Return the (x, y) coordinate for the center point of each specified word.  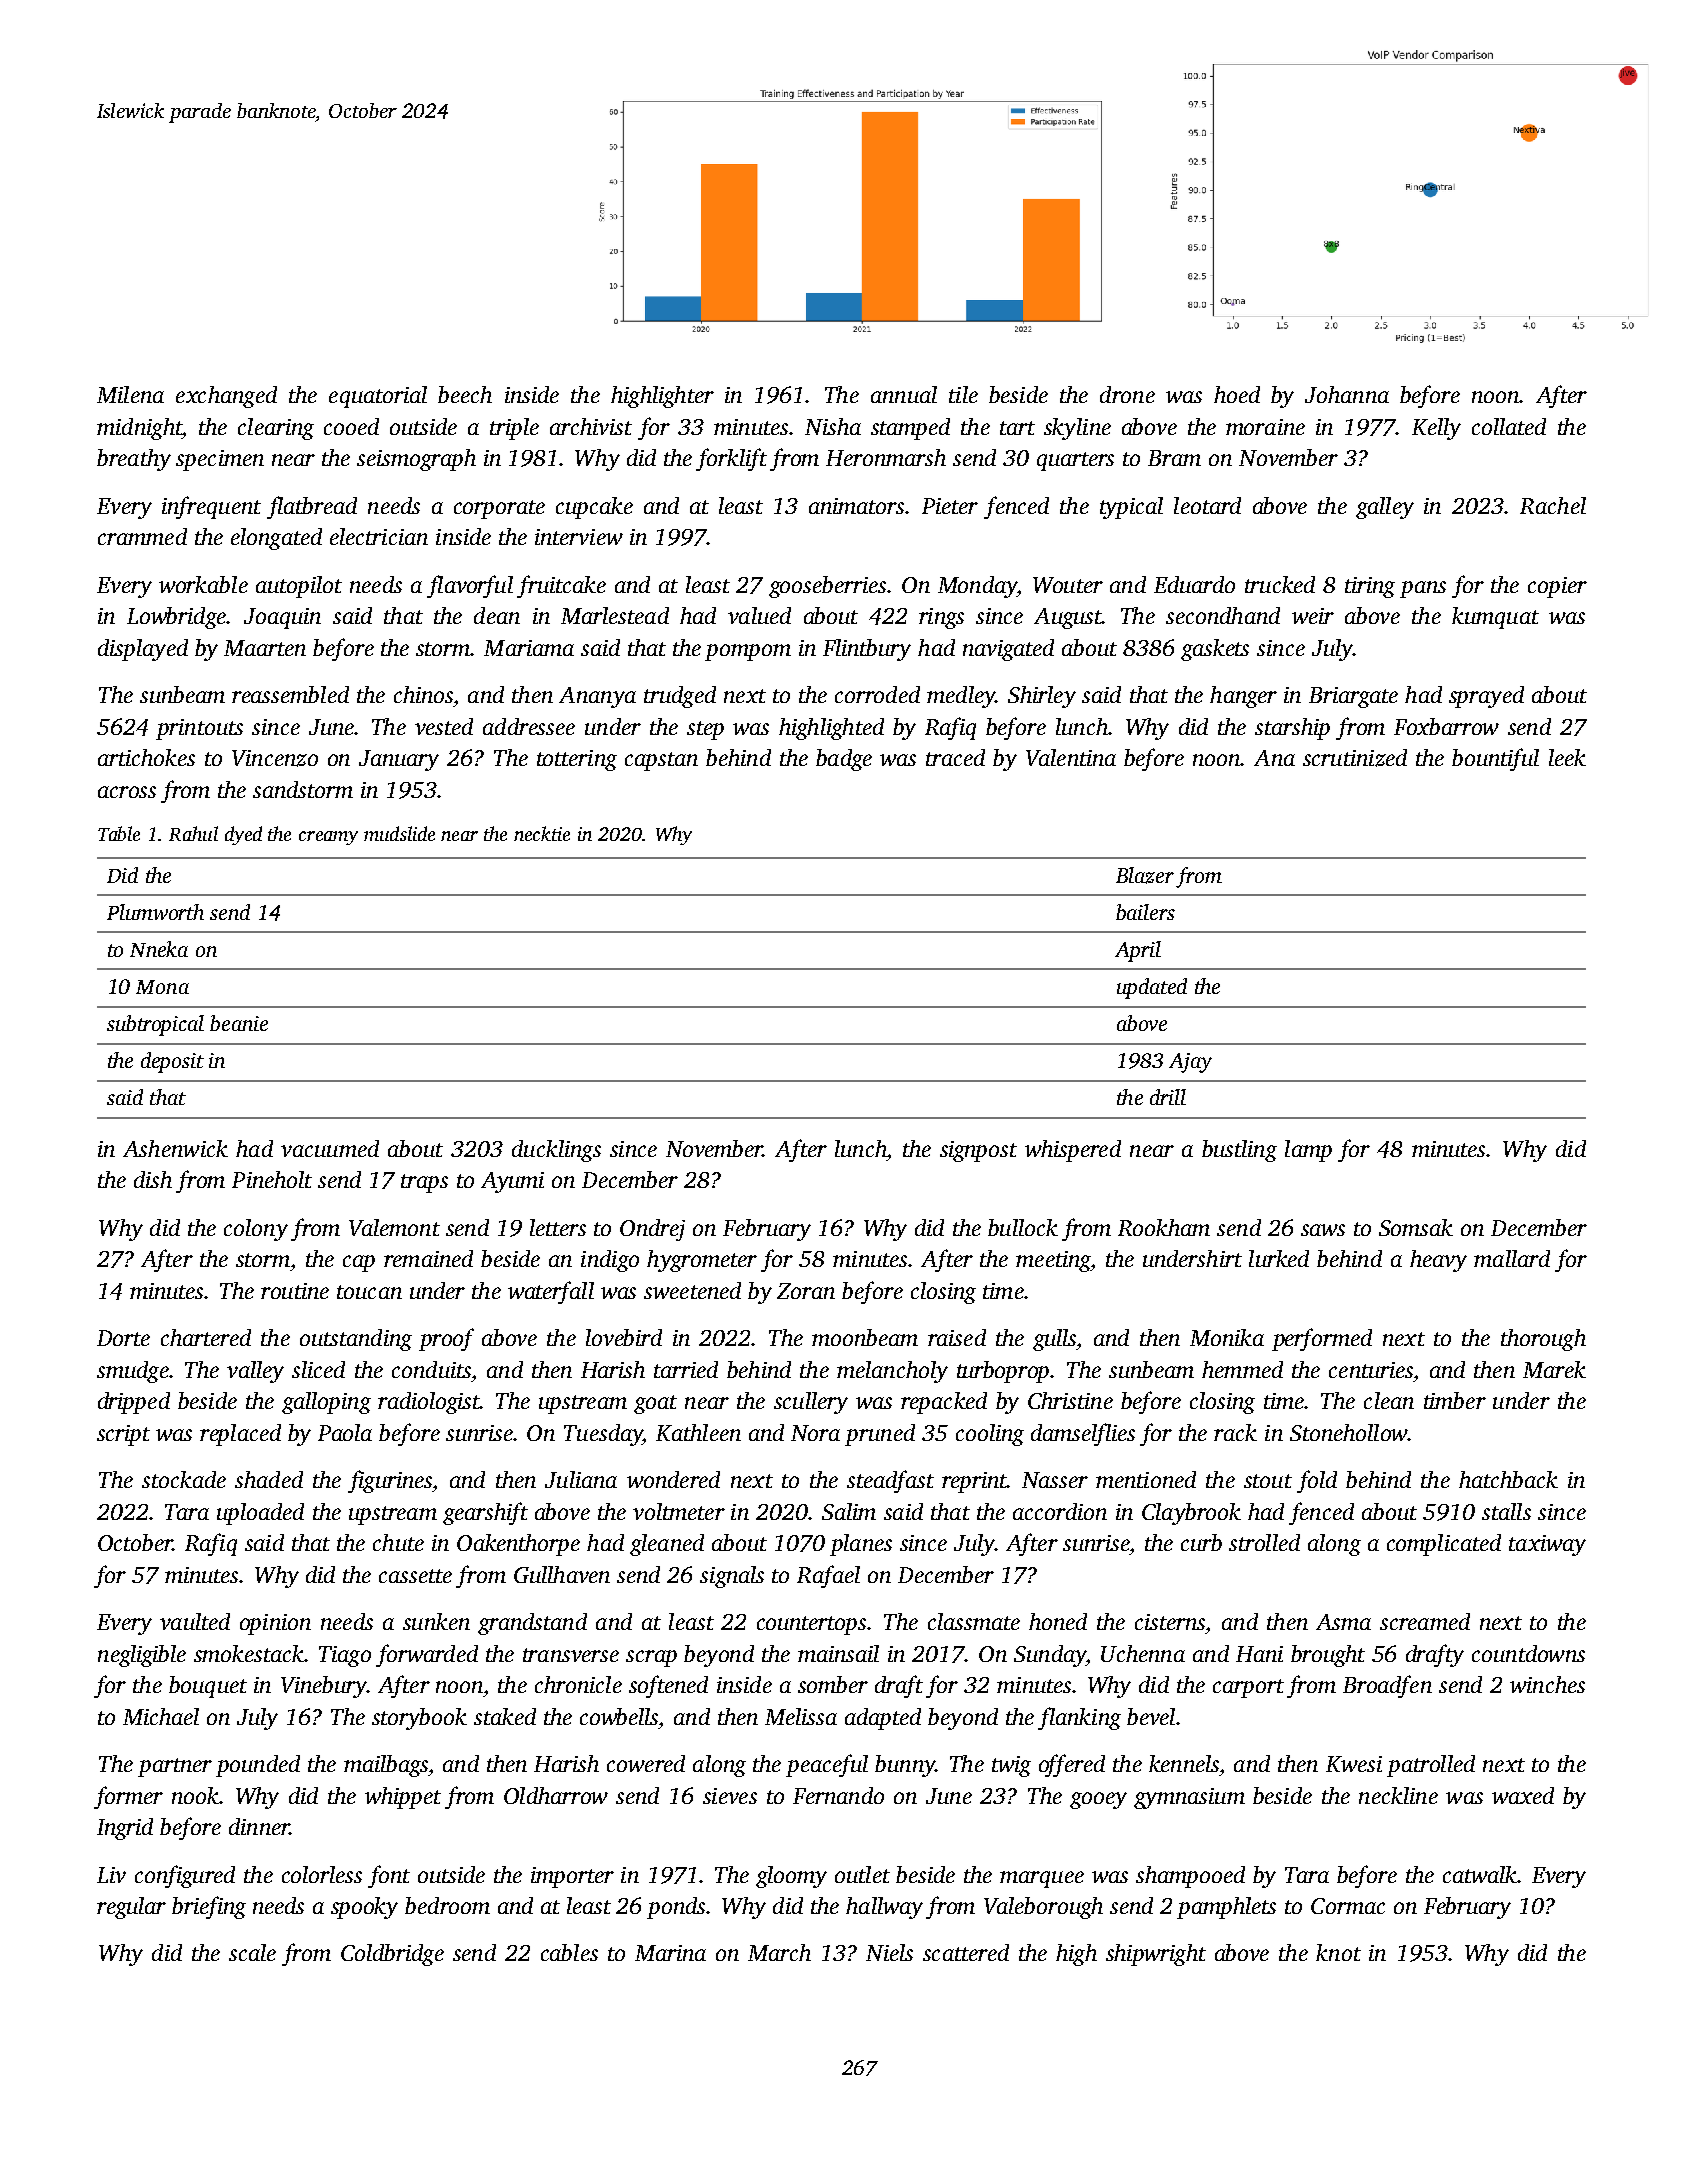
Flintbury (867, 650)
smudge (133, 1372)
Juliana (581, 1479)
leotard (1207, 505)
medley (961, 697)
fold (1317, 1481)
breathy (134, 460)
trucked (1280, 584)
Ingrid (125, 1829)
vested (444, 726)
